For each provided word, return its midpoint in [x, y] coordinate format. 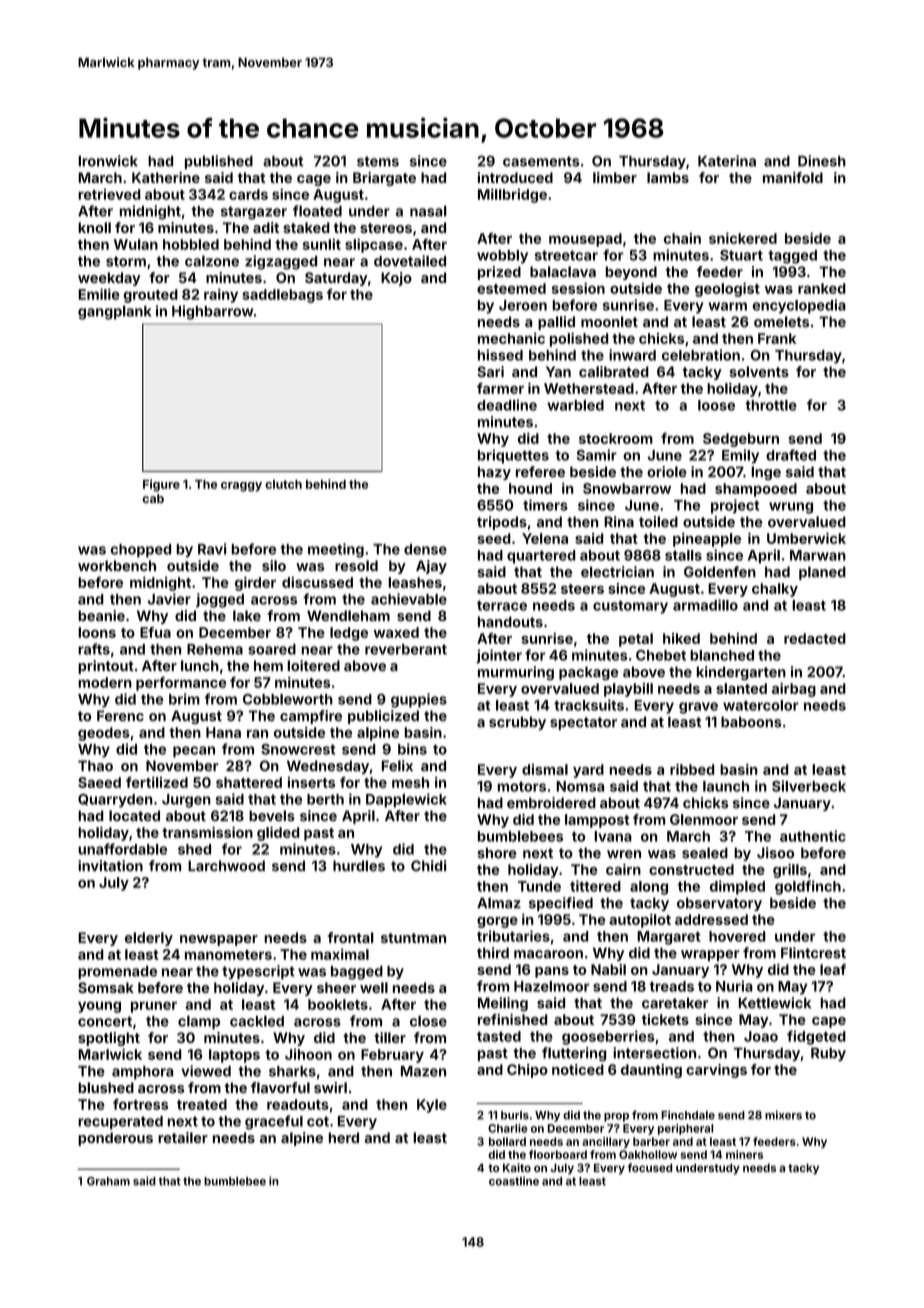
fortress [140, 1104]
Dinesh [822, 161]
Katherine [166, 177]
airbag [794, 690]
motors [522, 787]
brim [184, 699]
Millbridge [512, 195]
